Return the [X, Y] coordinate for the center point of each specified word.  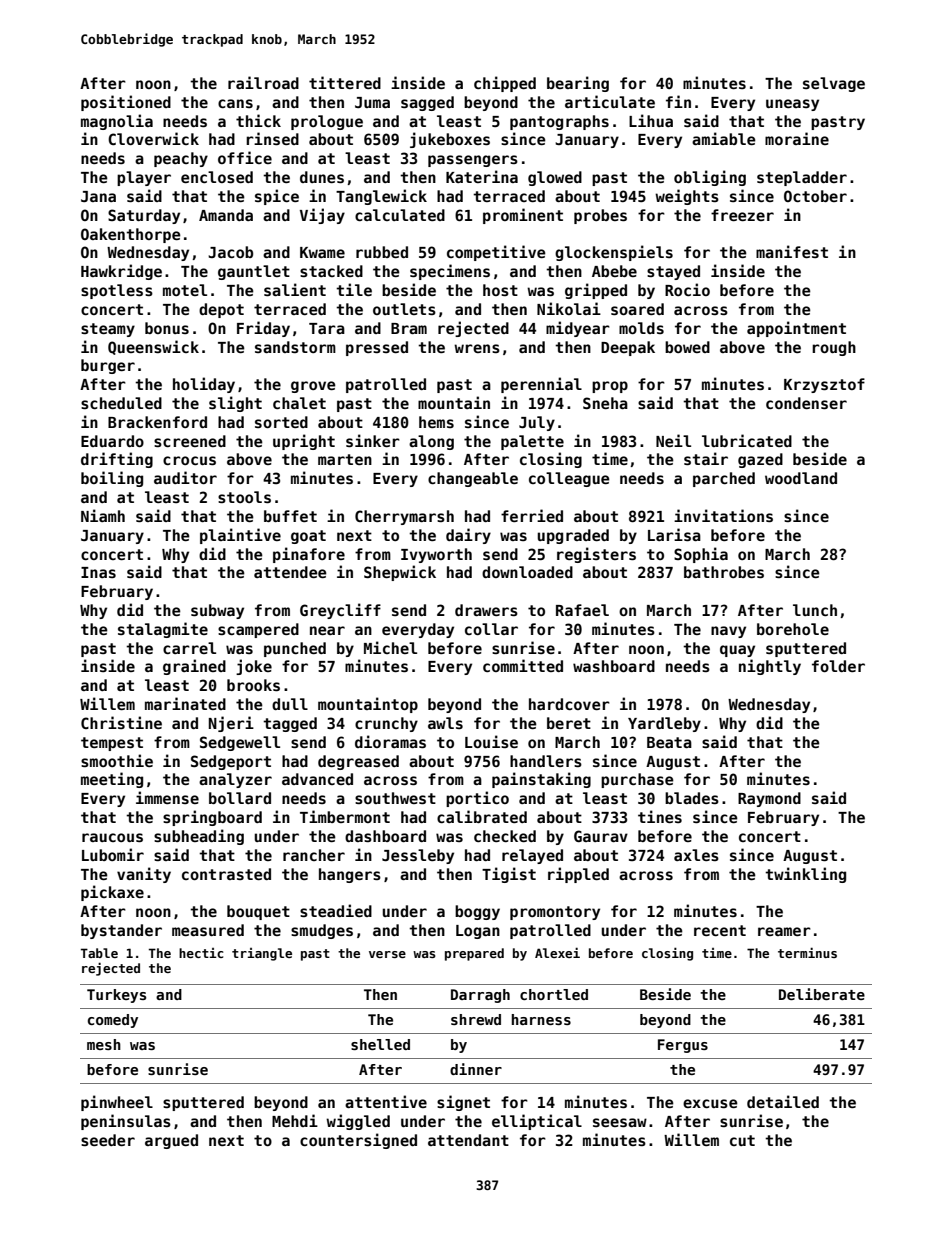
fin [678, 101]
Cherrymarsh [404, 517]
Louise [491, 741]
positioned [126, 103]
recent [720, 930]
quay [737, 651]
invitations [723, 515]
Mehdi [295, 1120]
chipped [505, 84]
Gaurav [601, 836]
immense [167, 797]
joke [254, 667]
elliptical [537, 1122]
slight [235, 404]
